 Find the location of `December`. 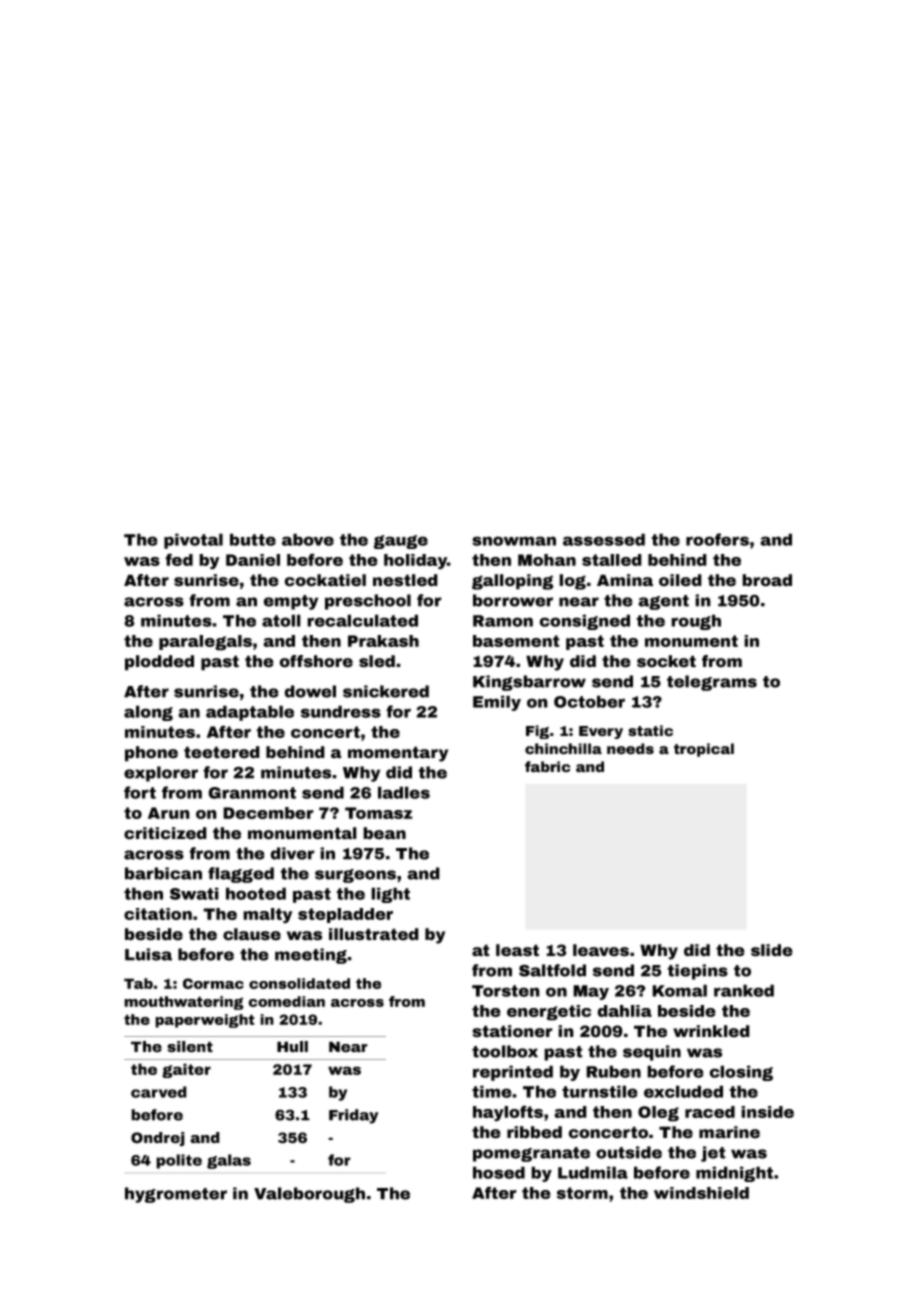

December is located at coordinates (268, 813).
